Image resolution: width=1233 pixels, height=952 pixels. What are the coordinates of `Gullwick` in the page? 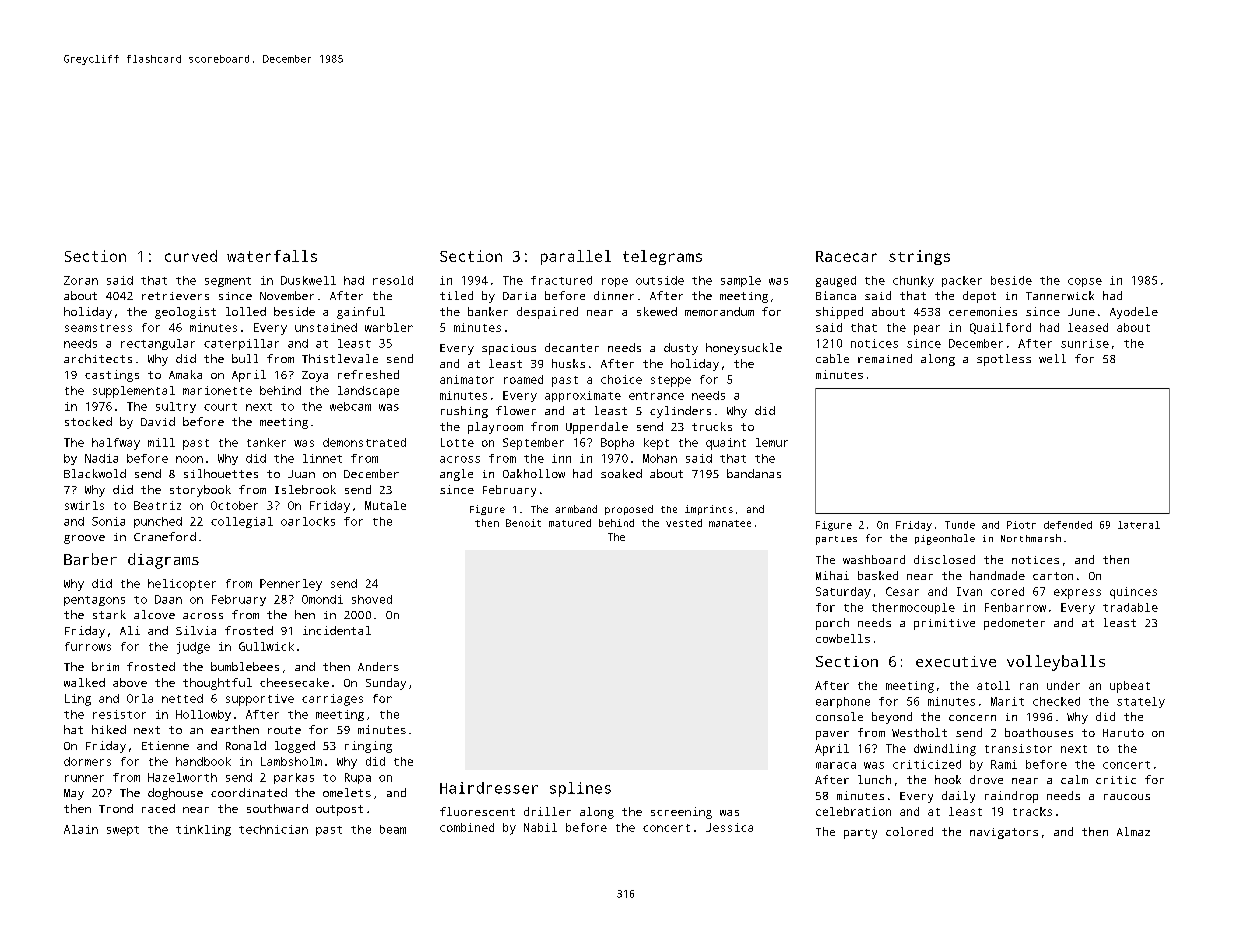 It's located at (266, 646).
